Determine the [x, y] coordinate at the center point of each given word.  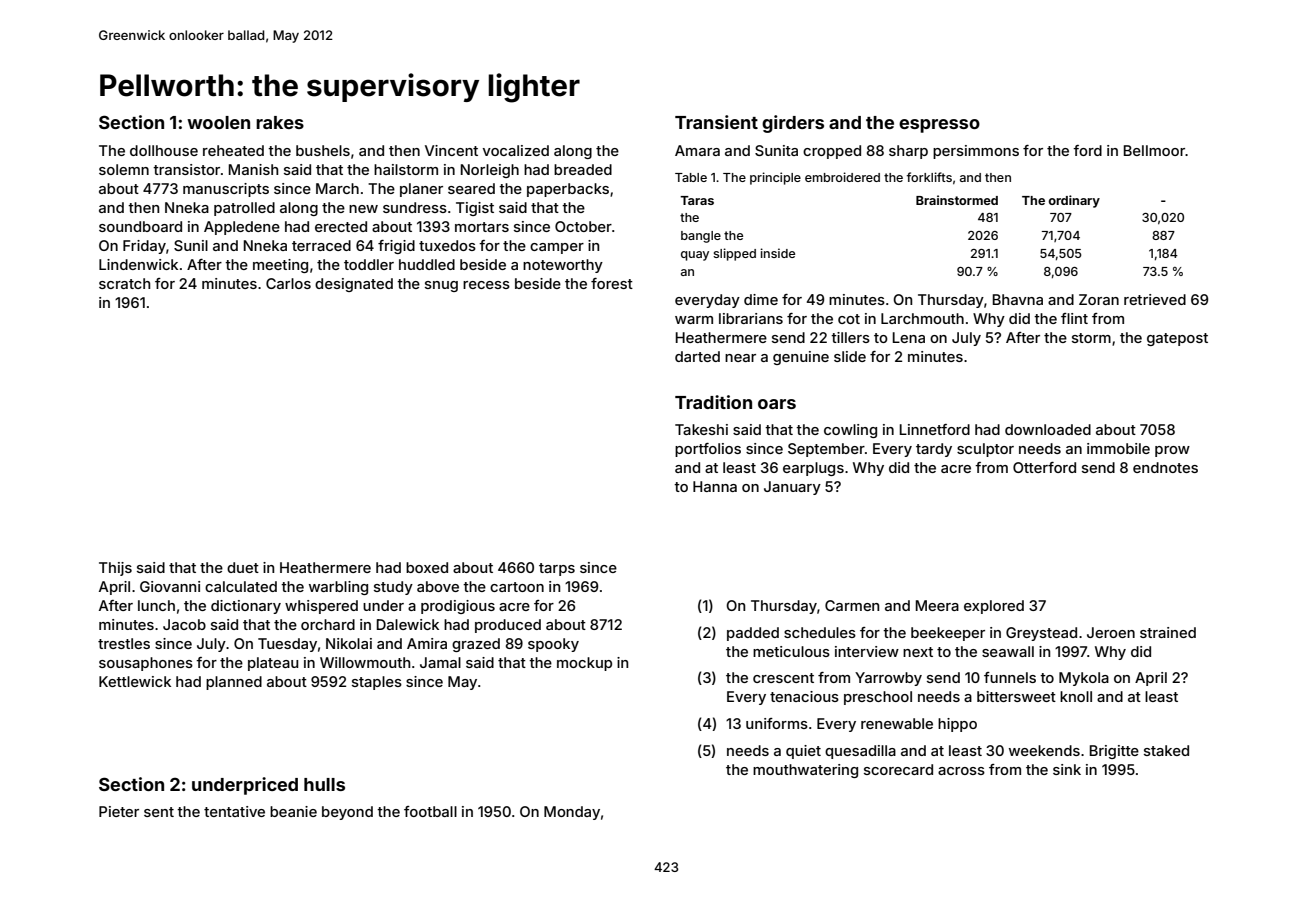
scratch [124, 283]
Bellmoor [1154, 150]
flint [1074, 318]
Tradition [713, 402]
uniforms [777, 723]
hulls [324, 784]
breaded [583, 169]
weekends [1044, 750]
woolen [218, 122]
